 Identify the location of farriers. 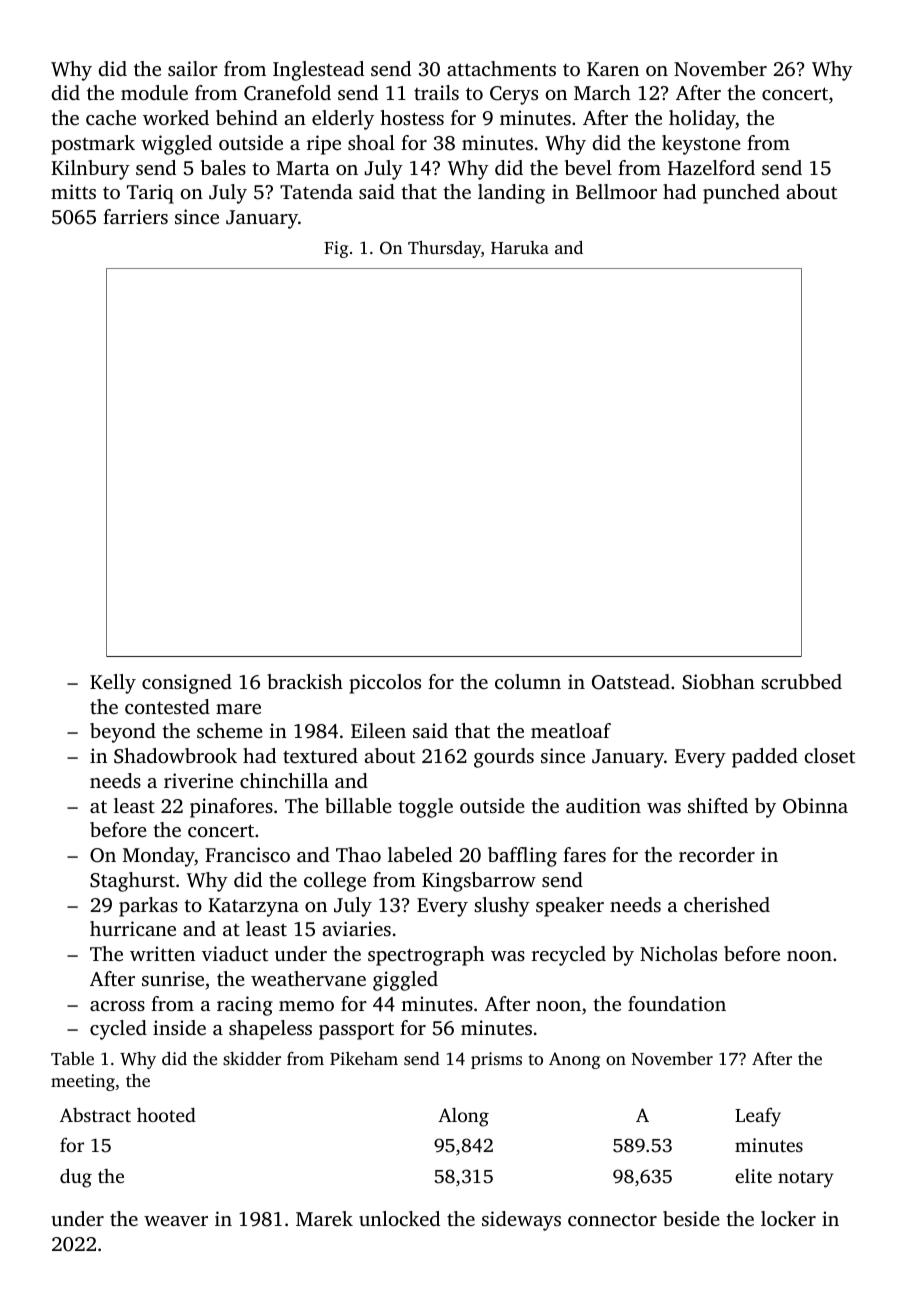
(135, 216).
